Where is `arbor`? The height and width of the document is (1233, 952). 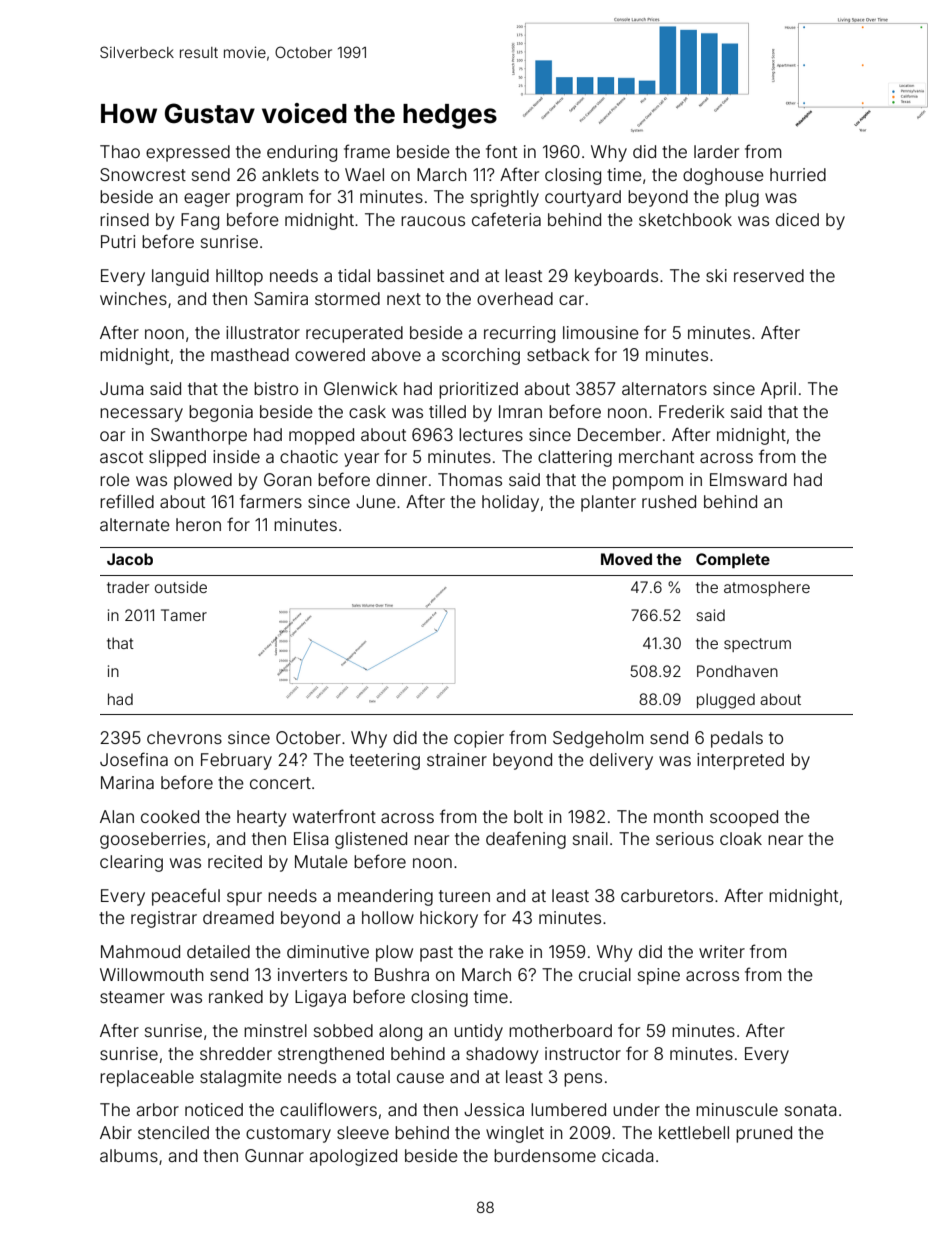 arbor is located at coordinates (157, 1109).
